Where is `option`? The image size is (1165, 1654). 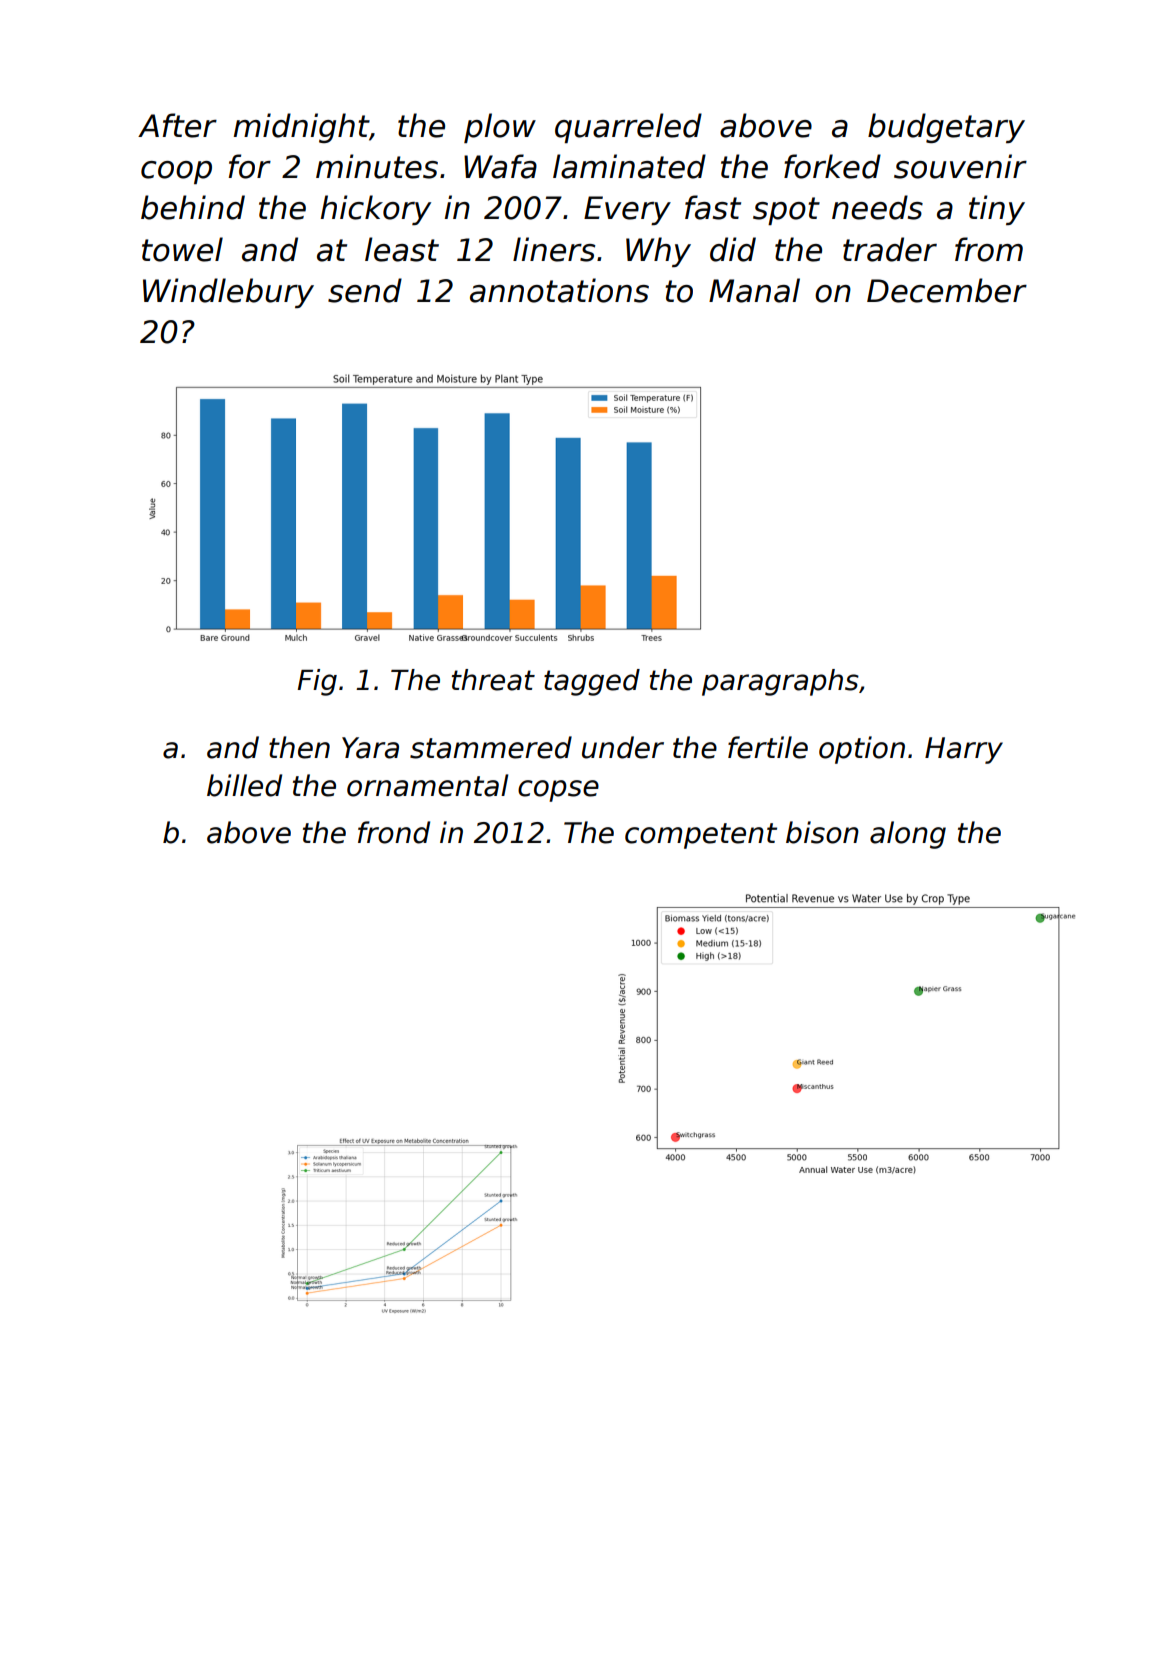
option is located at coordinates (862, 750).
